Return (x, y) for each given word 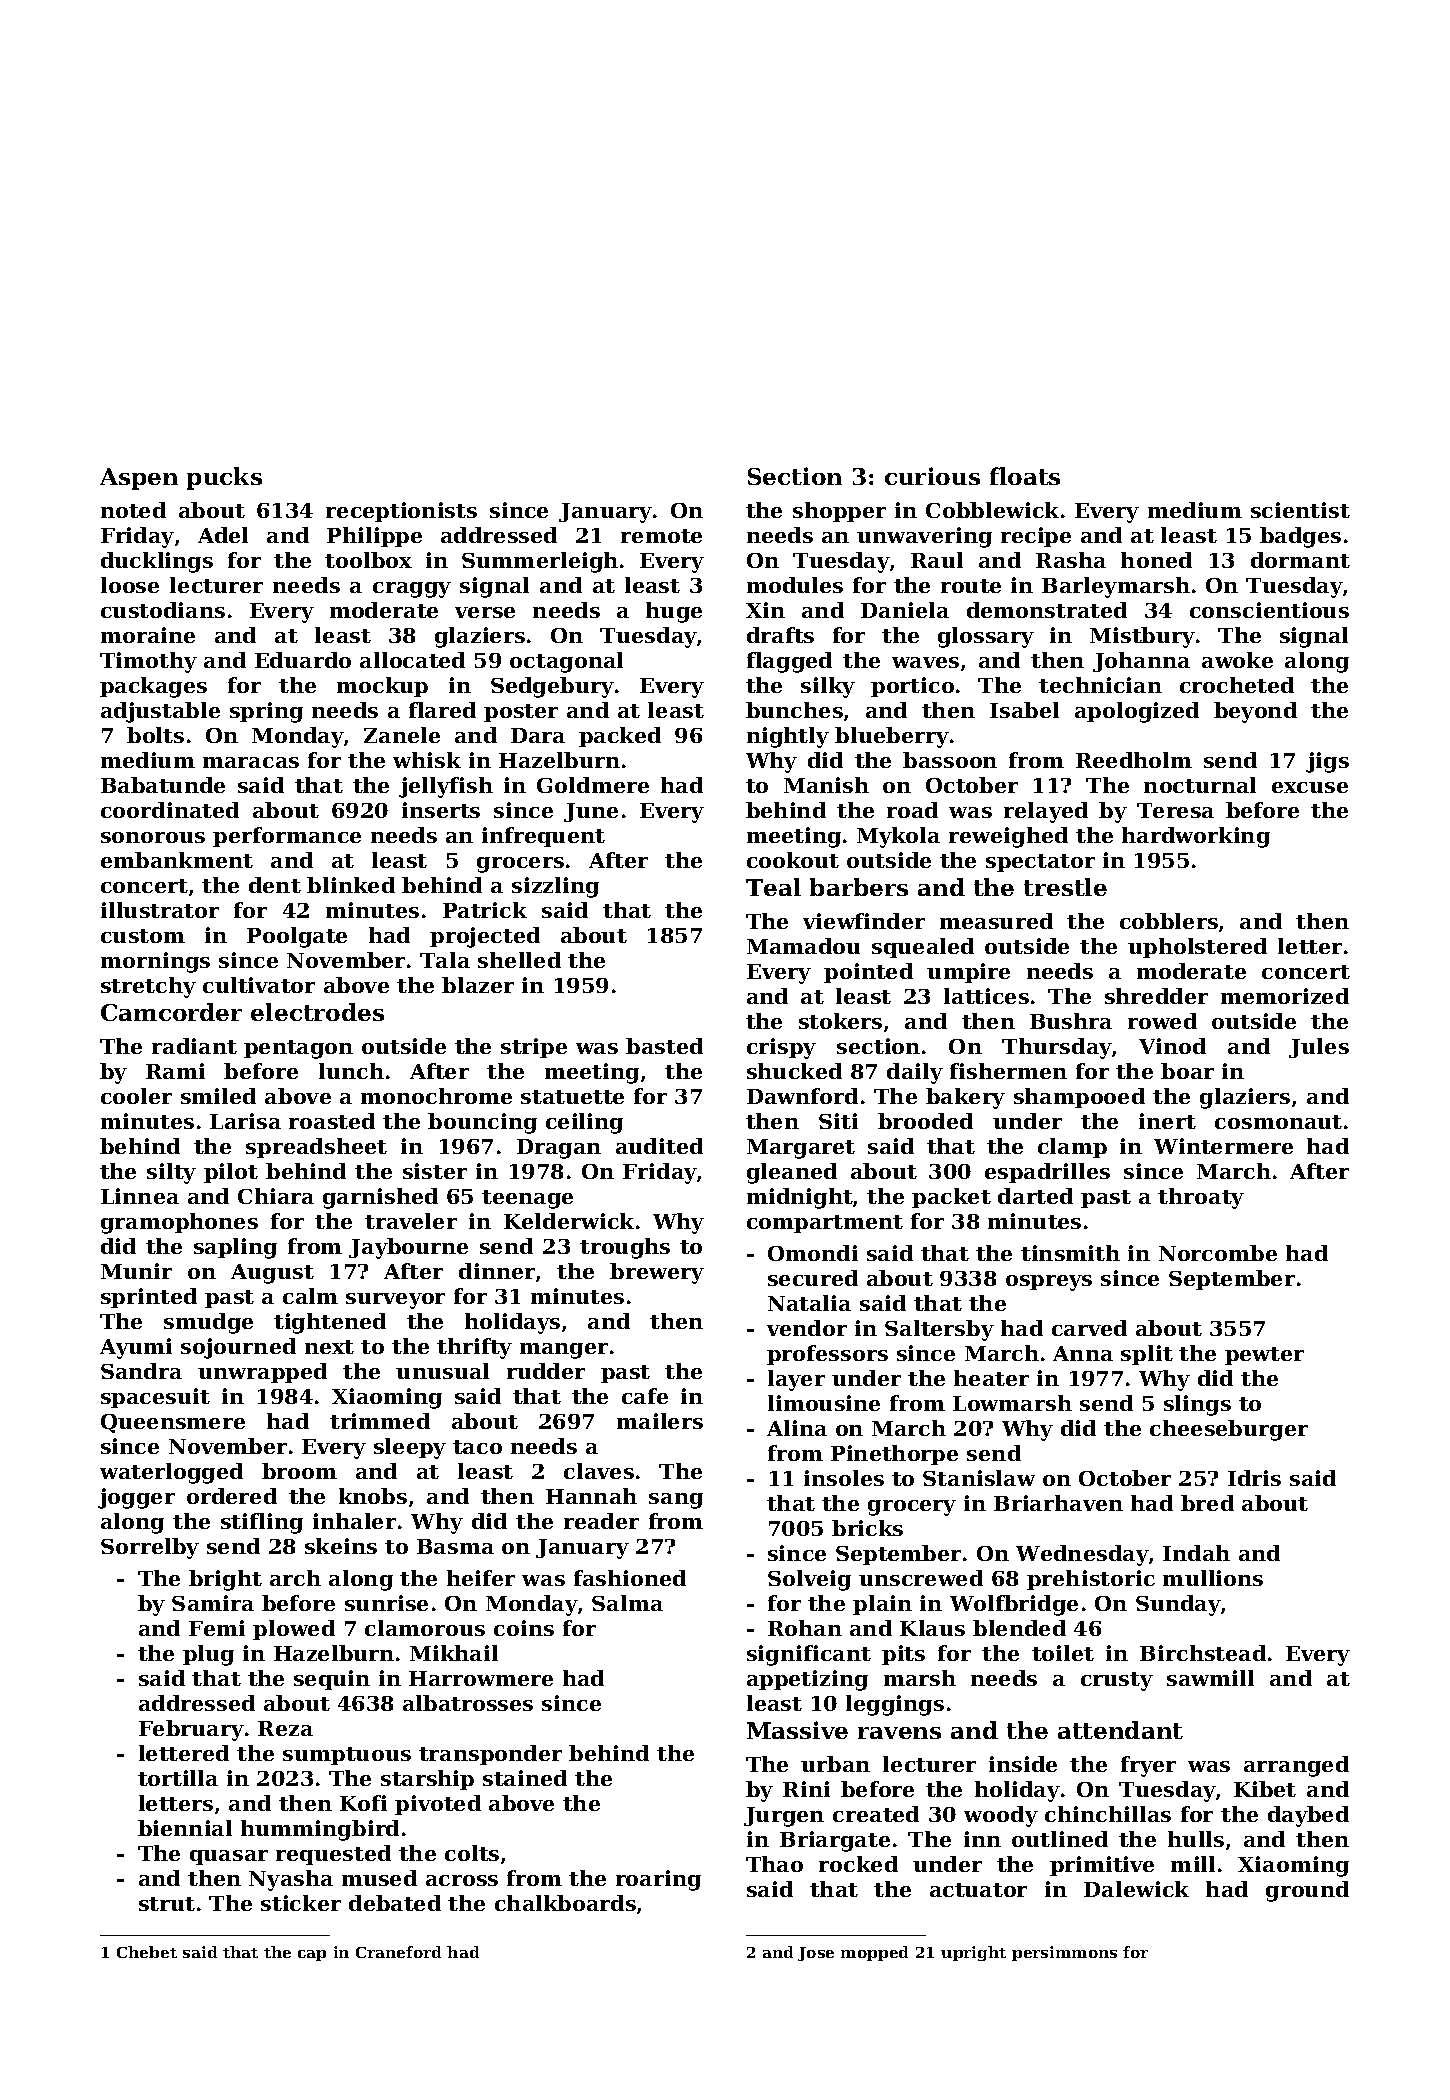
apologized (1137, 712)
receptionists (401, 512)
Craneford (398, 1952)
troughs (625, 1248)
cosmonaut (1278, 1122)
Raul (937, 560)
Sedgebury (552, 687)
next (329, 1347)
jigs (1327, 762)
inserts (441, 810)
